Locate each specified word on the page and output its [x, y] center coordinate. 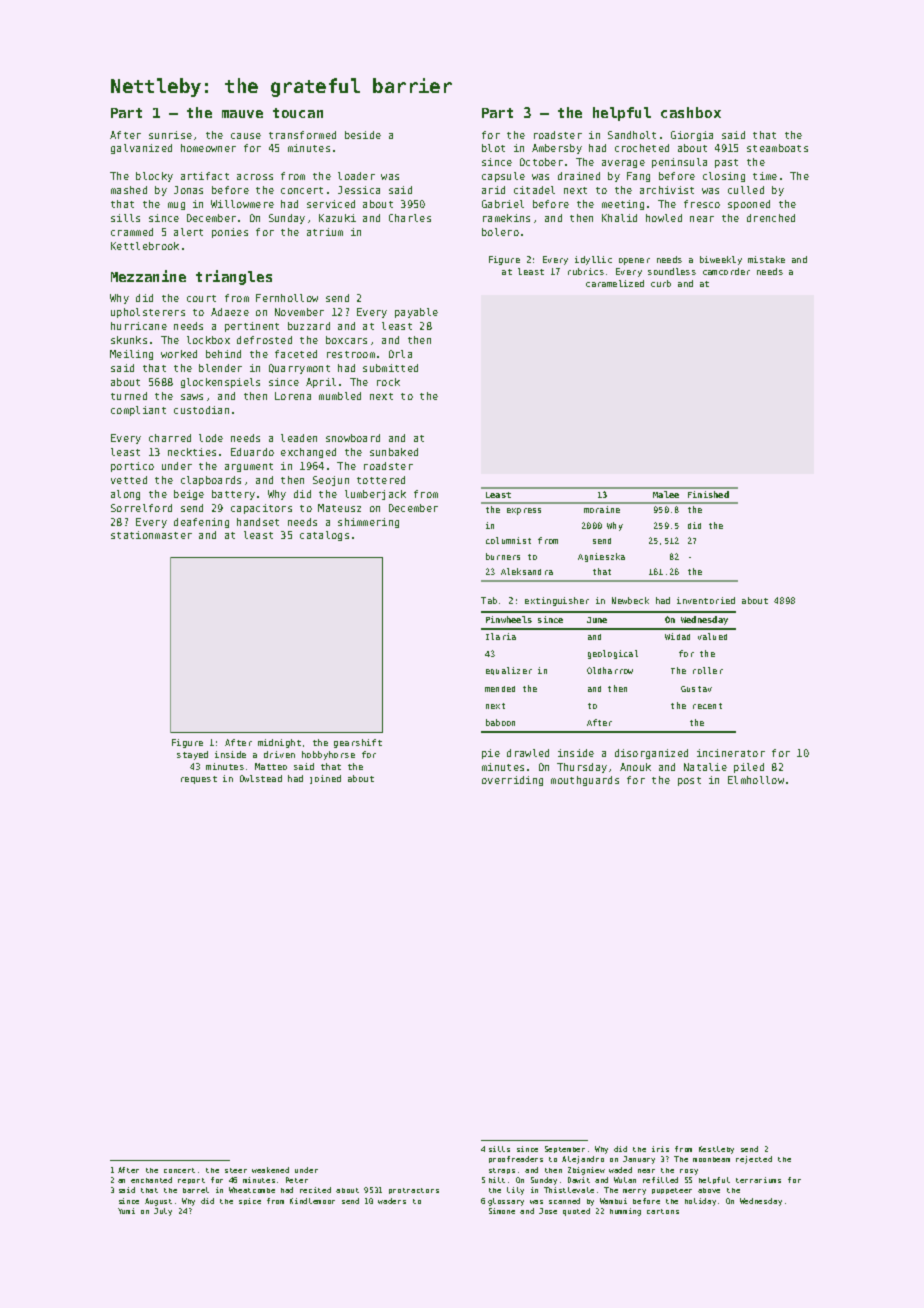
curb [661, 283]
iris [660, 1149]
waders [392, 1201]
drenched [771, 218]
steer [236, 1170]
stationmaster [151, 535]
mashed [129, 190]
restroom [351, 354]
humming [625, 1212]
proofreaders [516, 1159]
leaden [299, 438]
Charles [410, 218]
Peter [297, 1180]
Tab [489, 600]
